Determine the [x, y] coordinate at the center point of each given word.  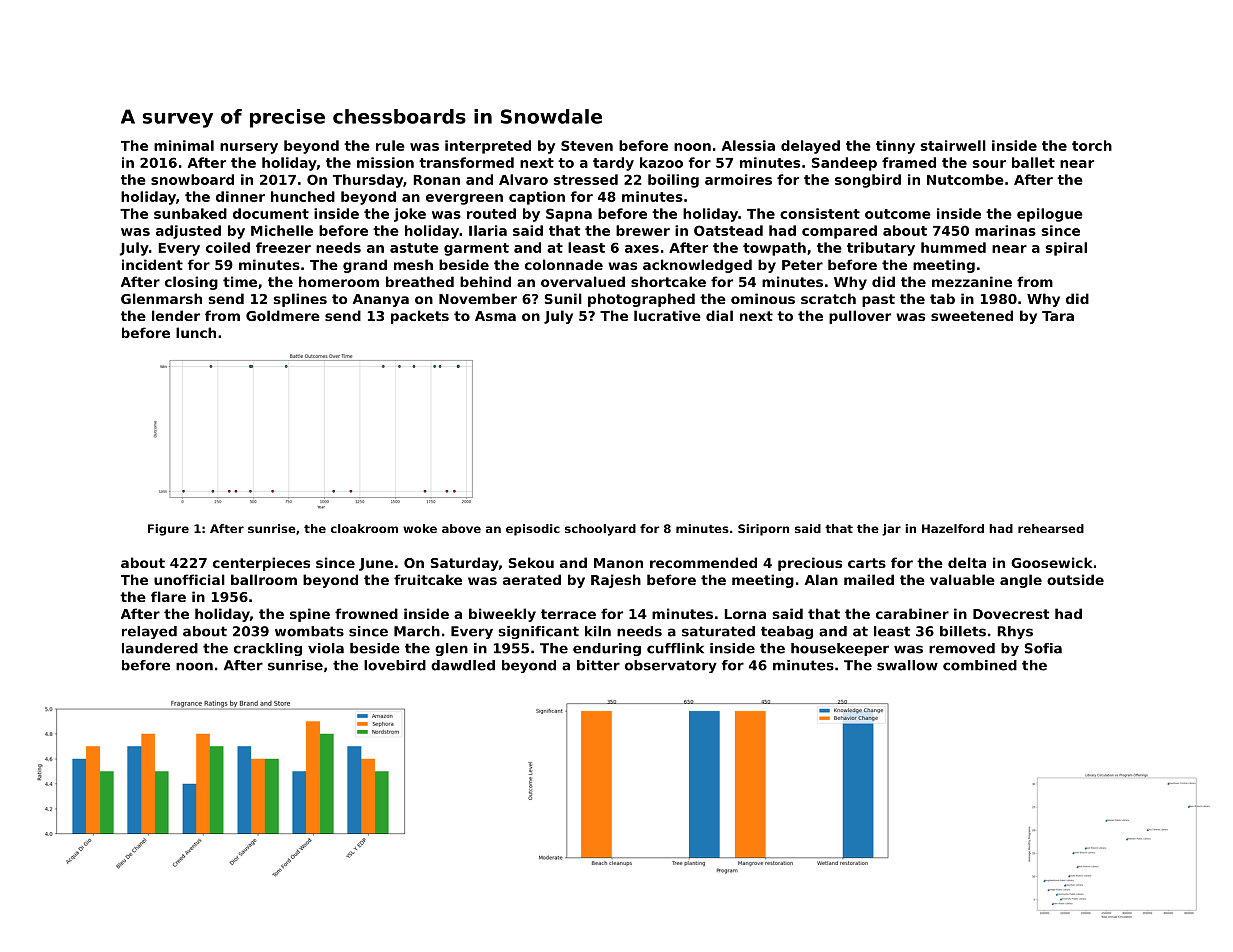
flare [168, 596]
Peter [802, 265]
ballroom [264, 579]
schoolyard [600, 530]
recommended [703, 562]
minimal [184, 145]
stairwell [953, 145]
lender [176, 315]
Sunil [563, 298]
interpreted [488, 147]
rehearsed [1051, 528]
